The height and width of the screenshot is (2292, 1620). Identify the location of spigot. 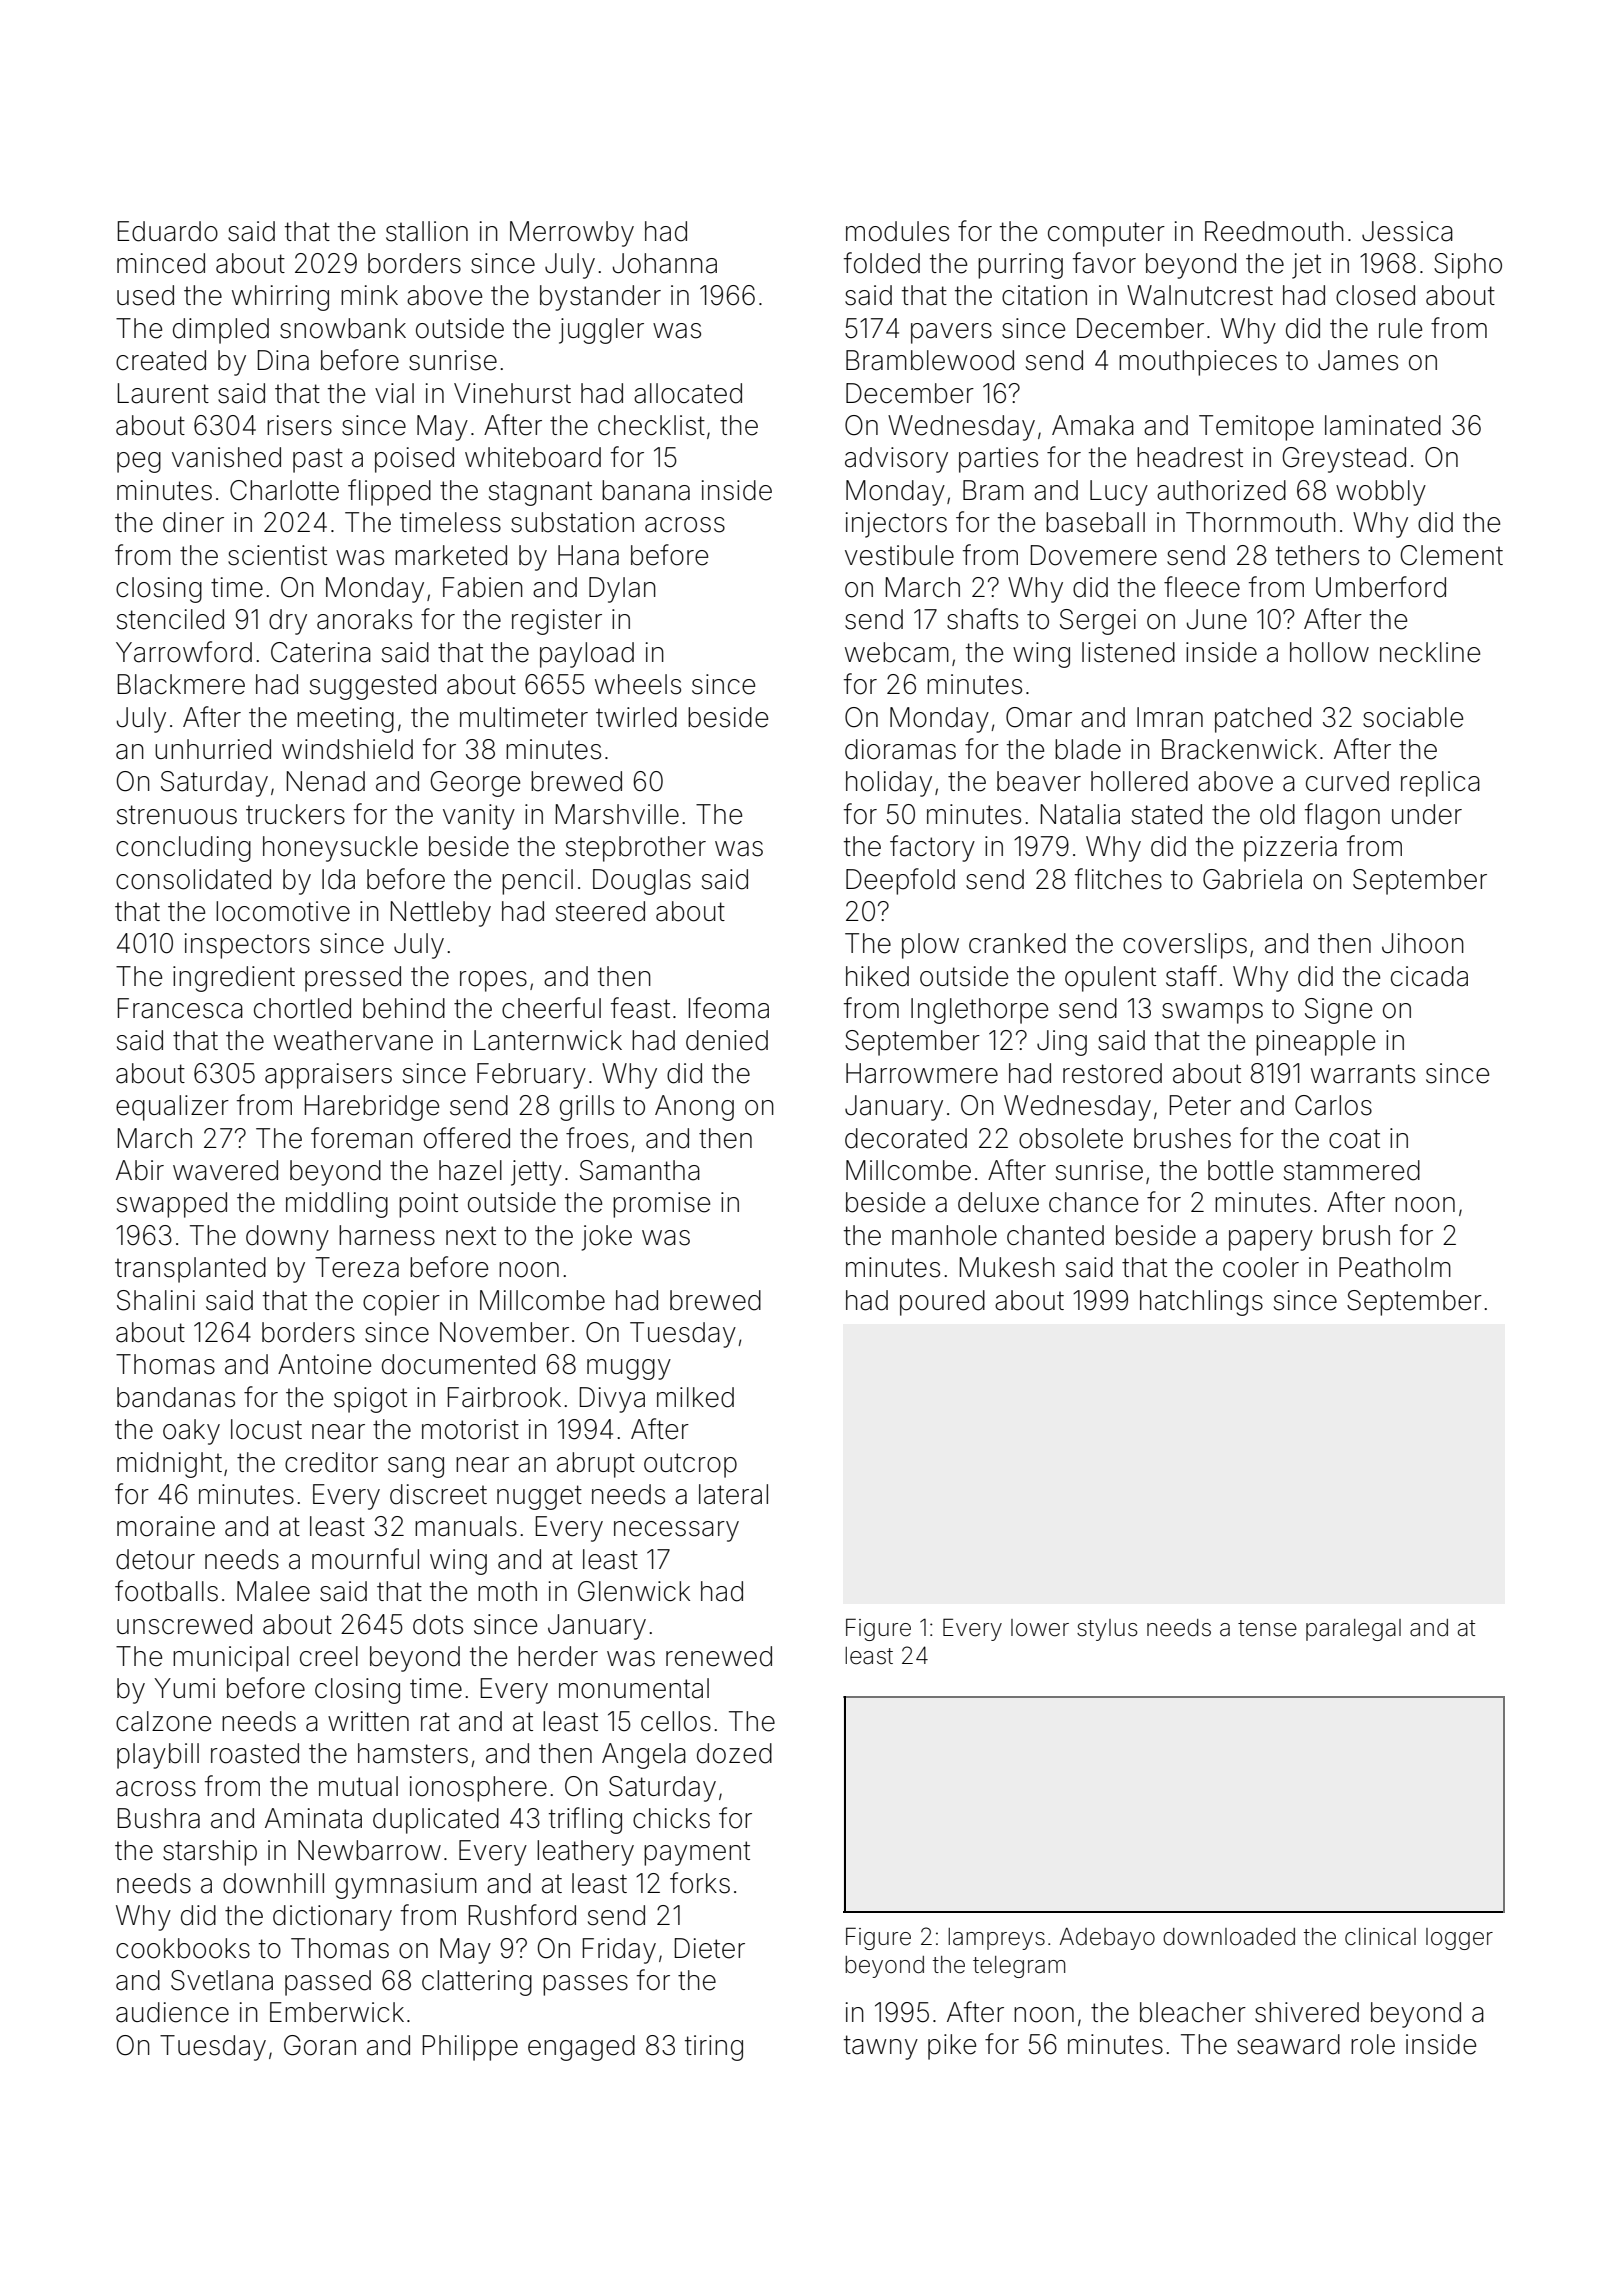
(370, 1400).
